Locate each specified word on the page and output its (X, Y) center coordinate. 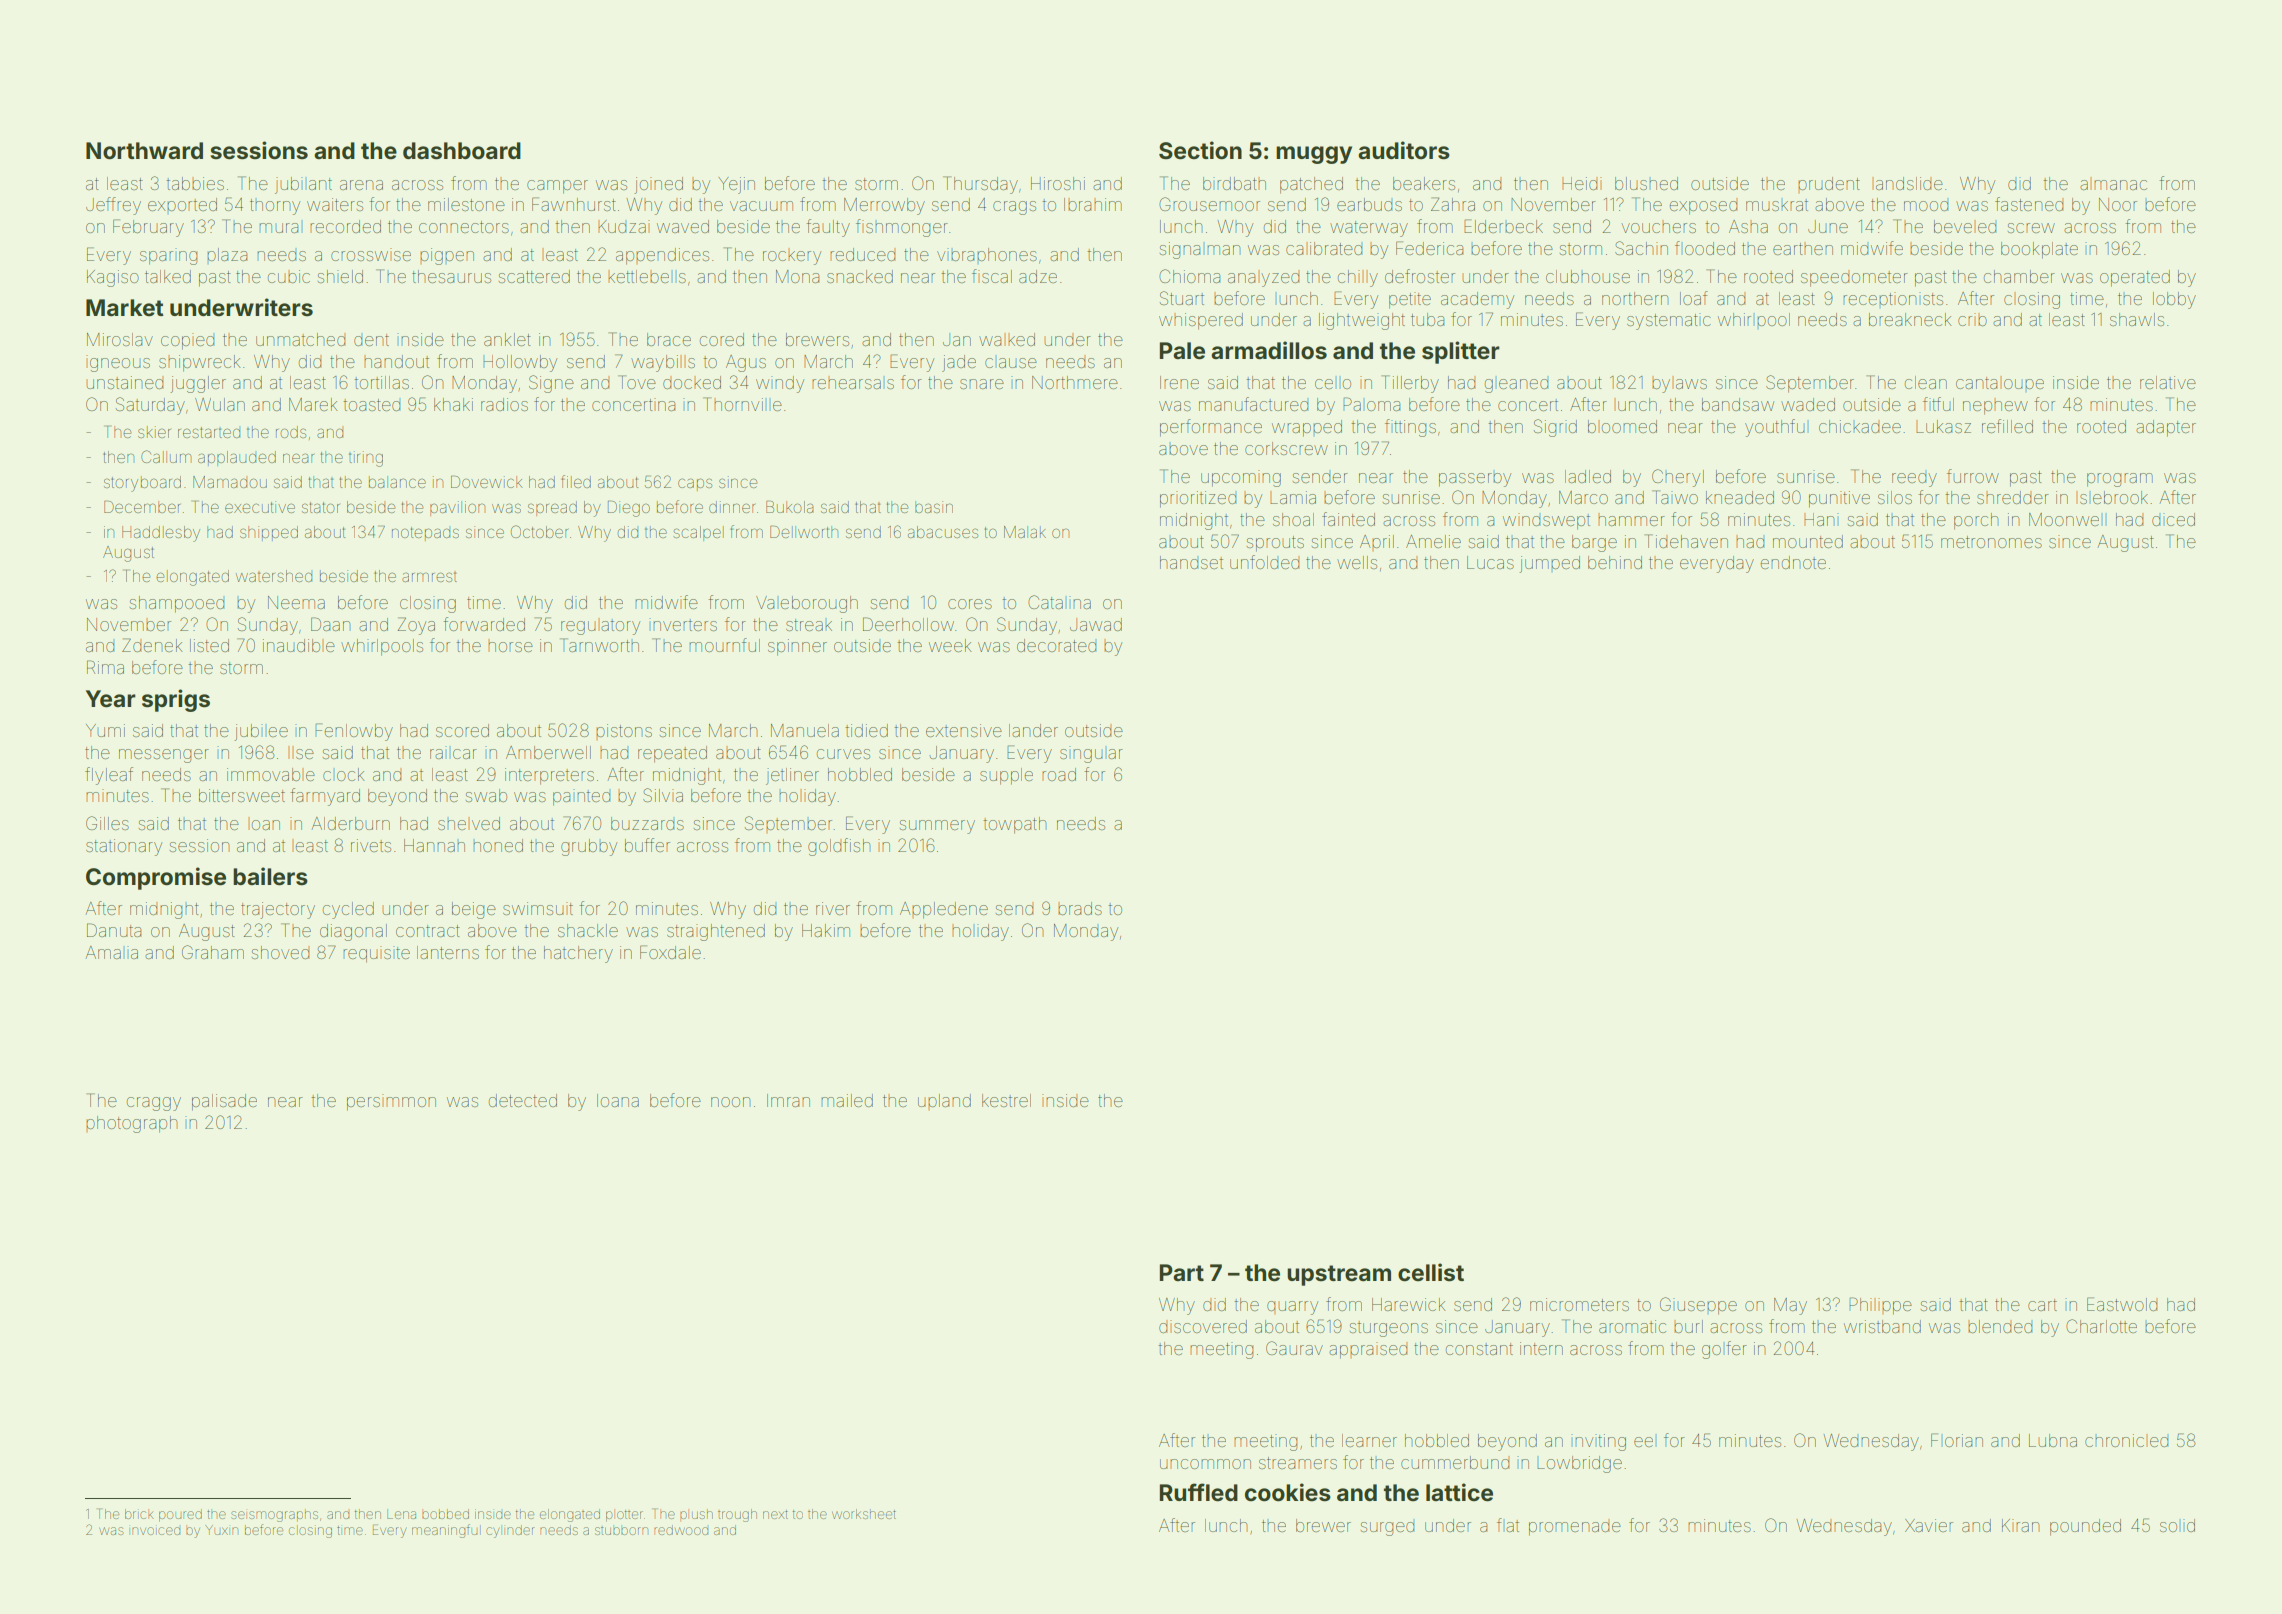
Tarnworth (599, 645)
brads (1080, 908)
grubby (589, 847)
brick (139, 1514)
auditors (1404, 150)
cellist (1431, 1272)
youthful (1775, 428)
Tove (637, 382)
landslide (1909, 183)
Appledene (944, 910)
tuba (1427, 319)
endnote (1793, 562)
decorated (1056, 645)
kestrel (1006, 1100)
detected (523, 1100)
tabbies (195, 183)
